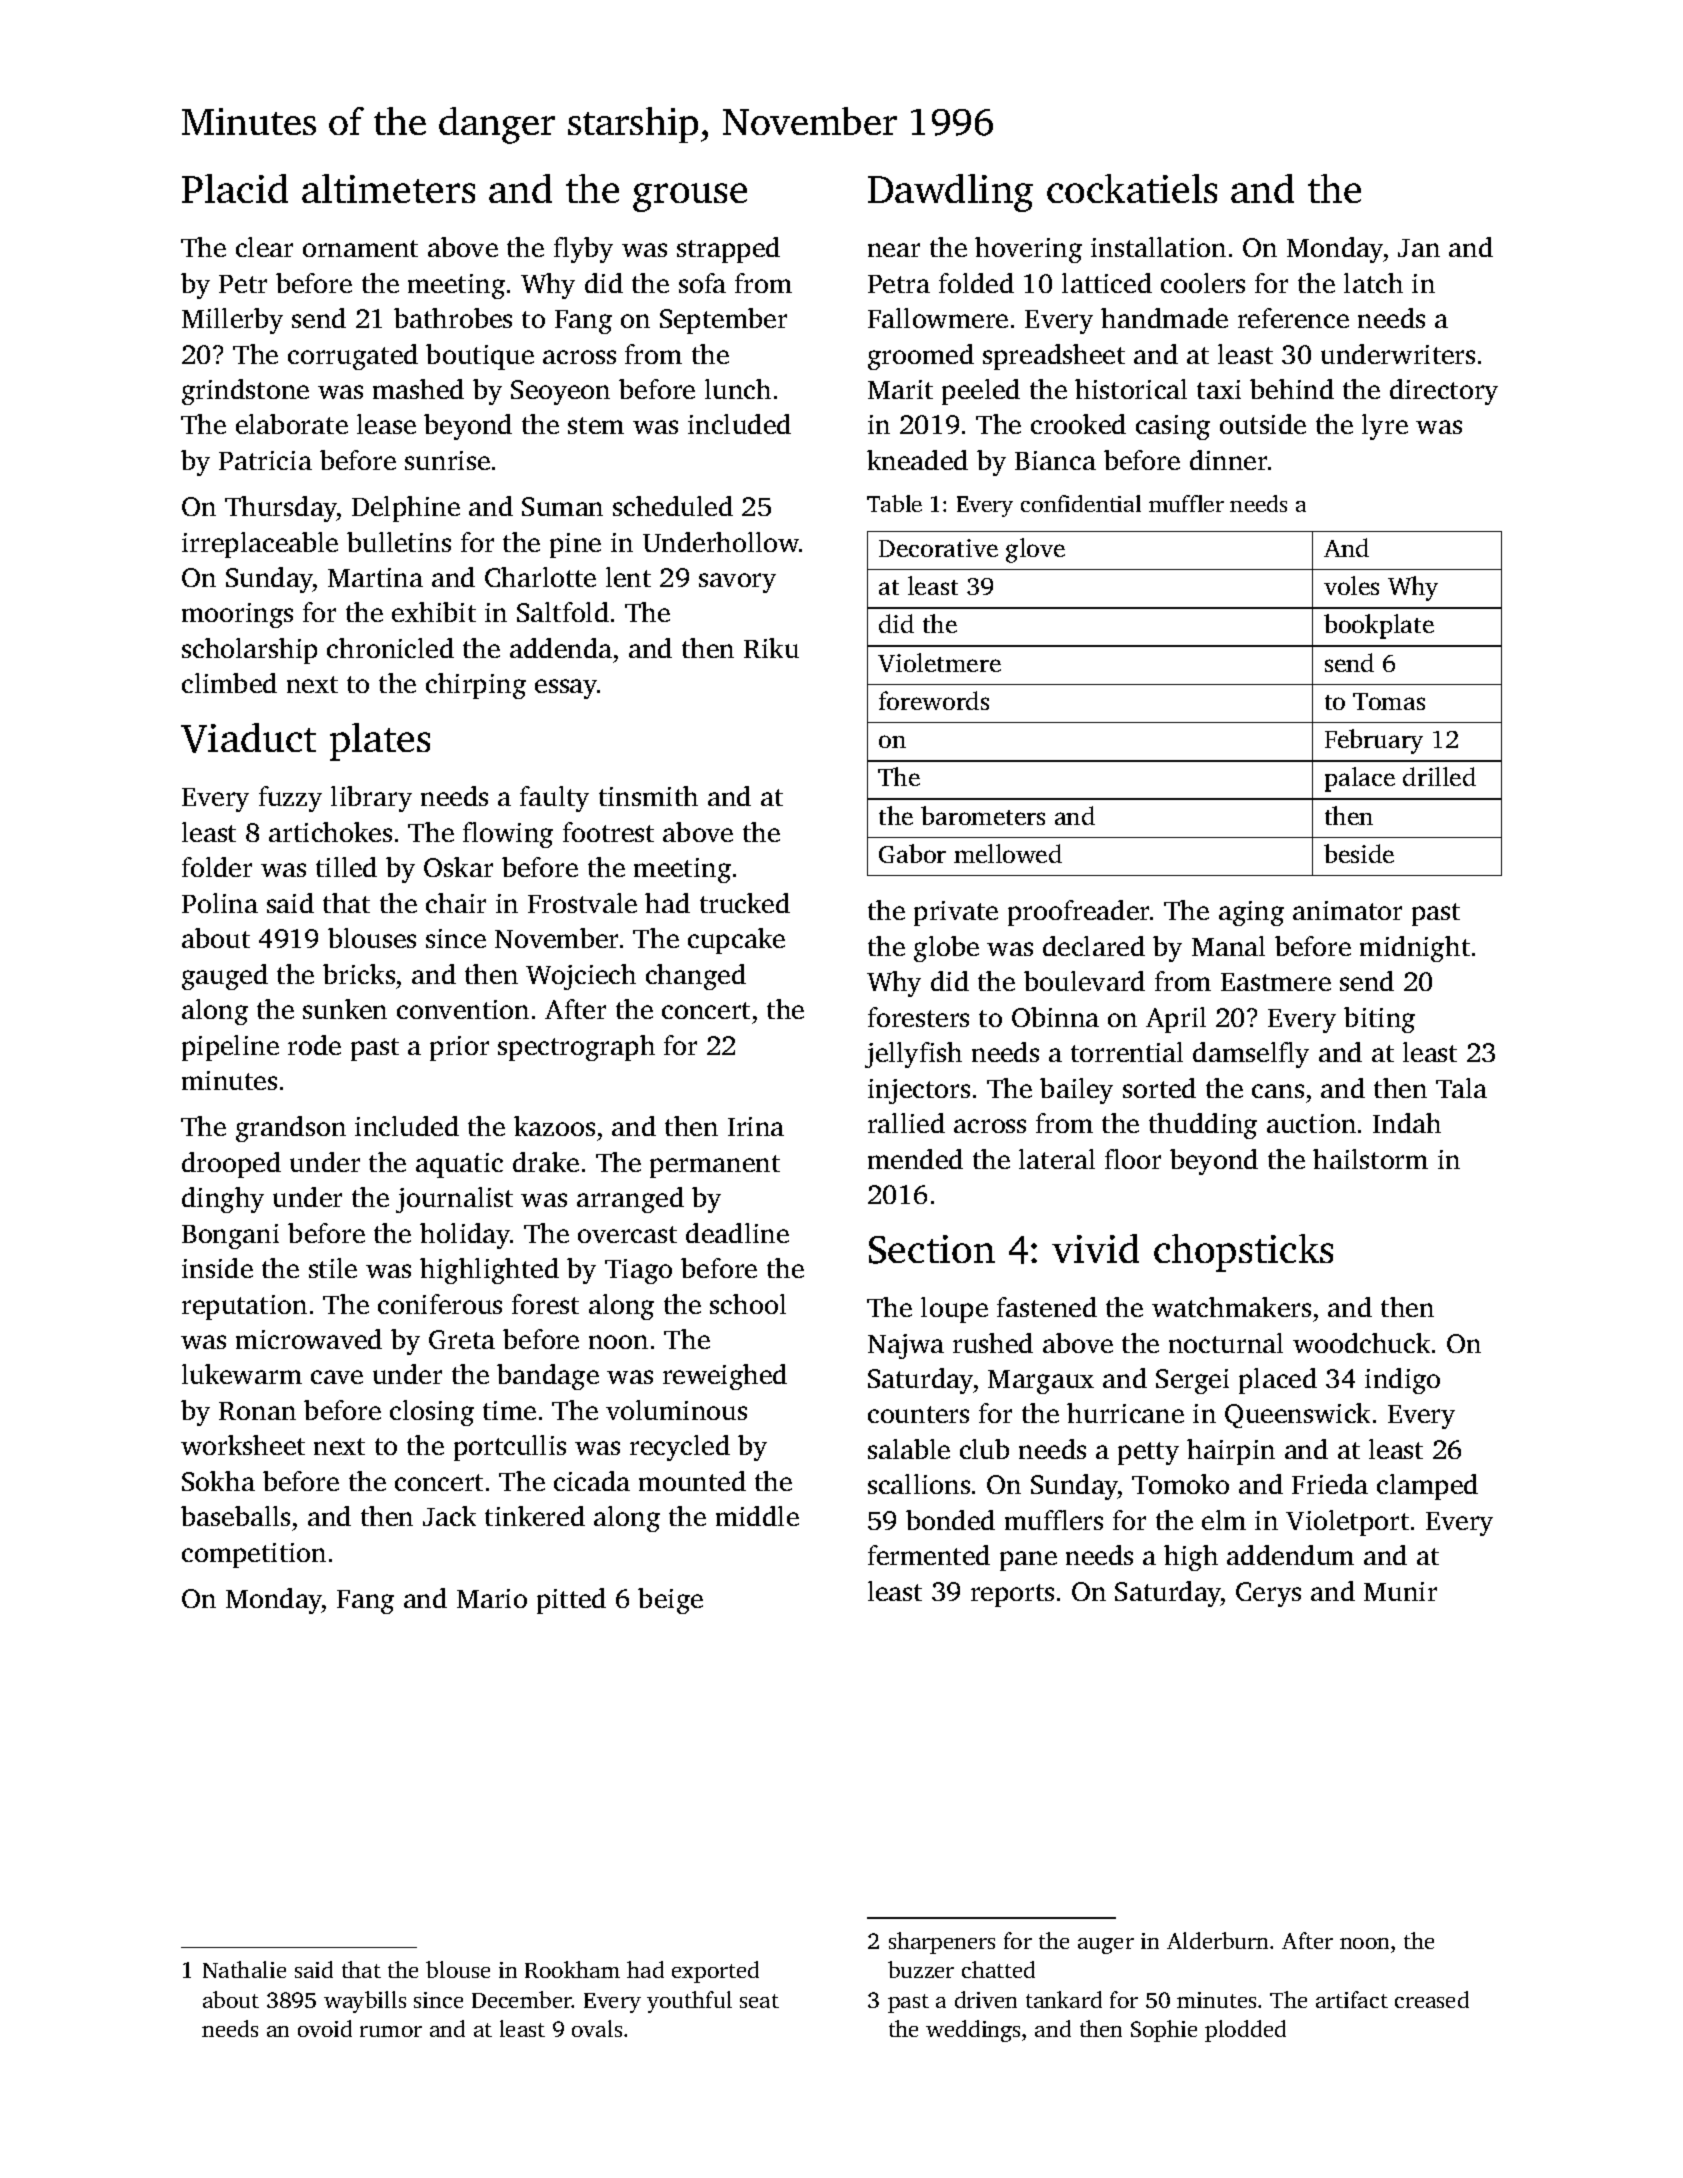 The image size is (1683, 2178). What do you see at coordinates (248, 738) in the page?
I see `Viaduct` at bounding box center [248, 738].
